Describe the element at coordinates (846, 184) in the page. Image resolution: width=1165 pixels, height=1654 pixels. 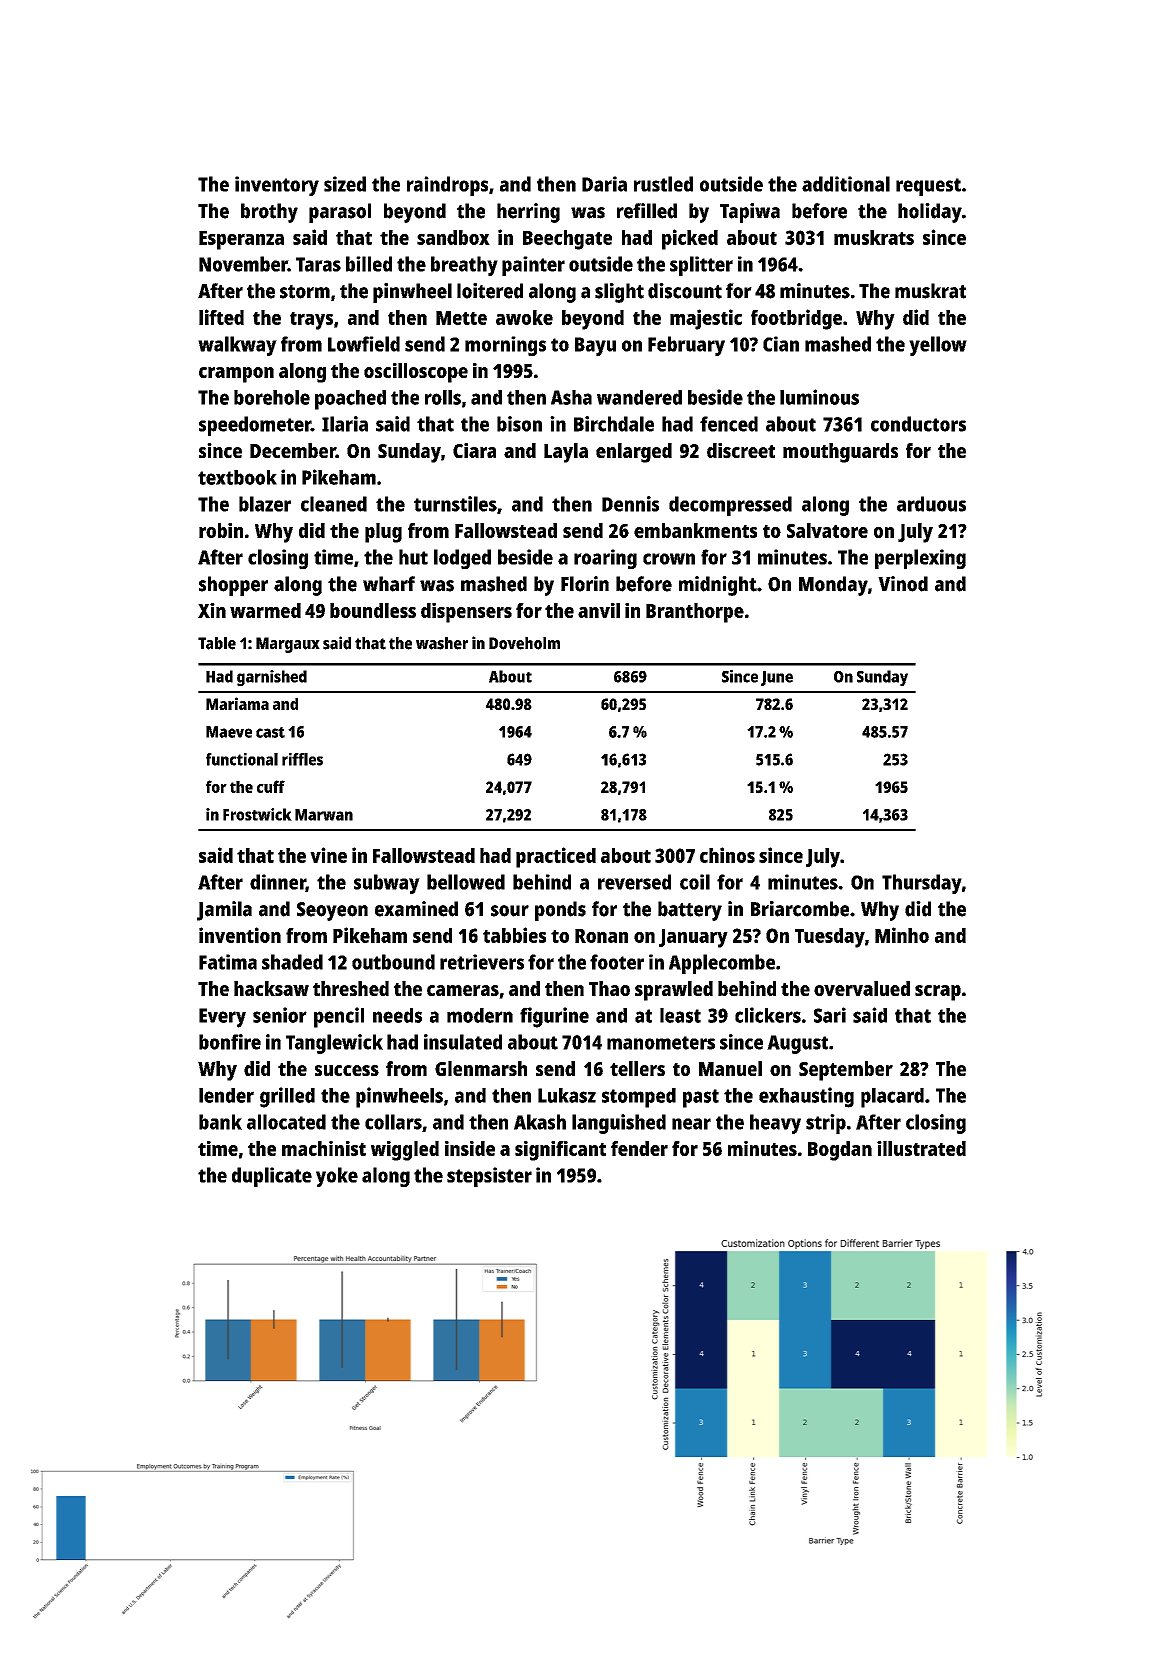
I see `additional` at that location.
